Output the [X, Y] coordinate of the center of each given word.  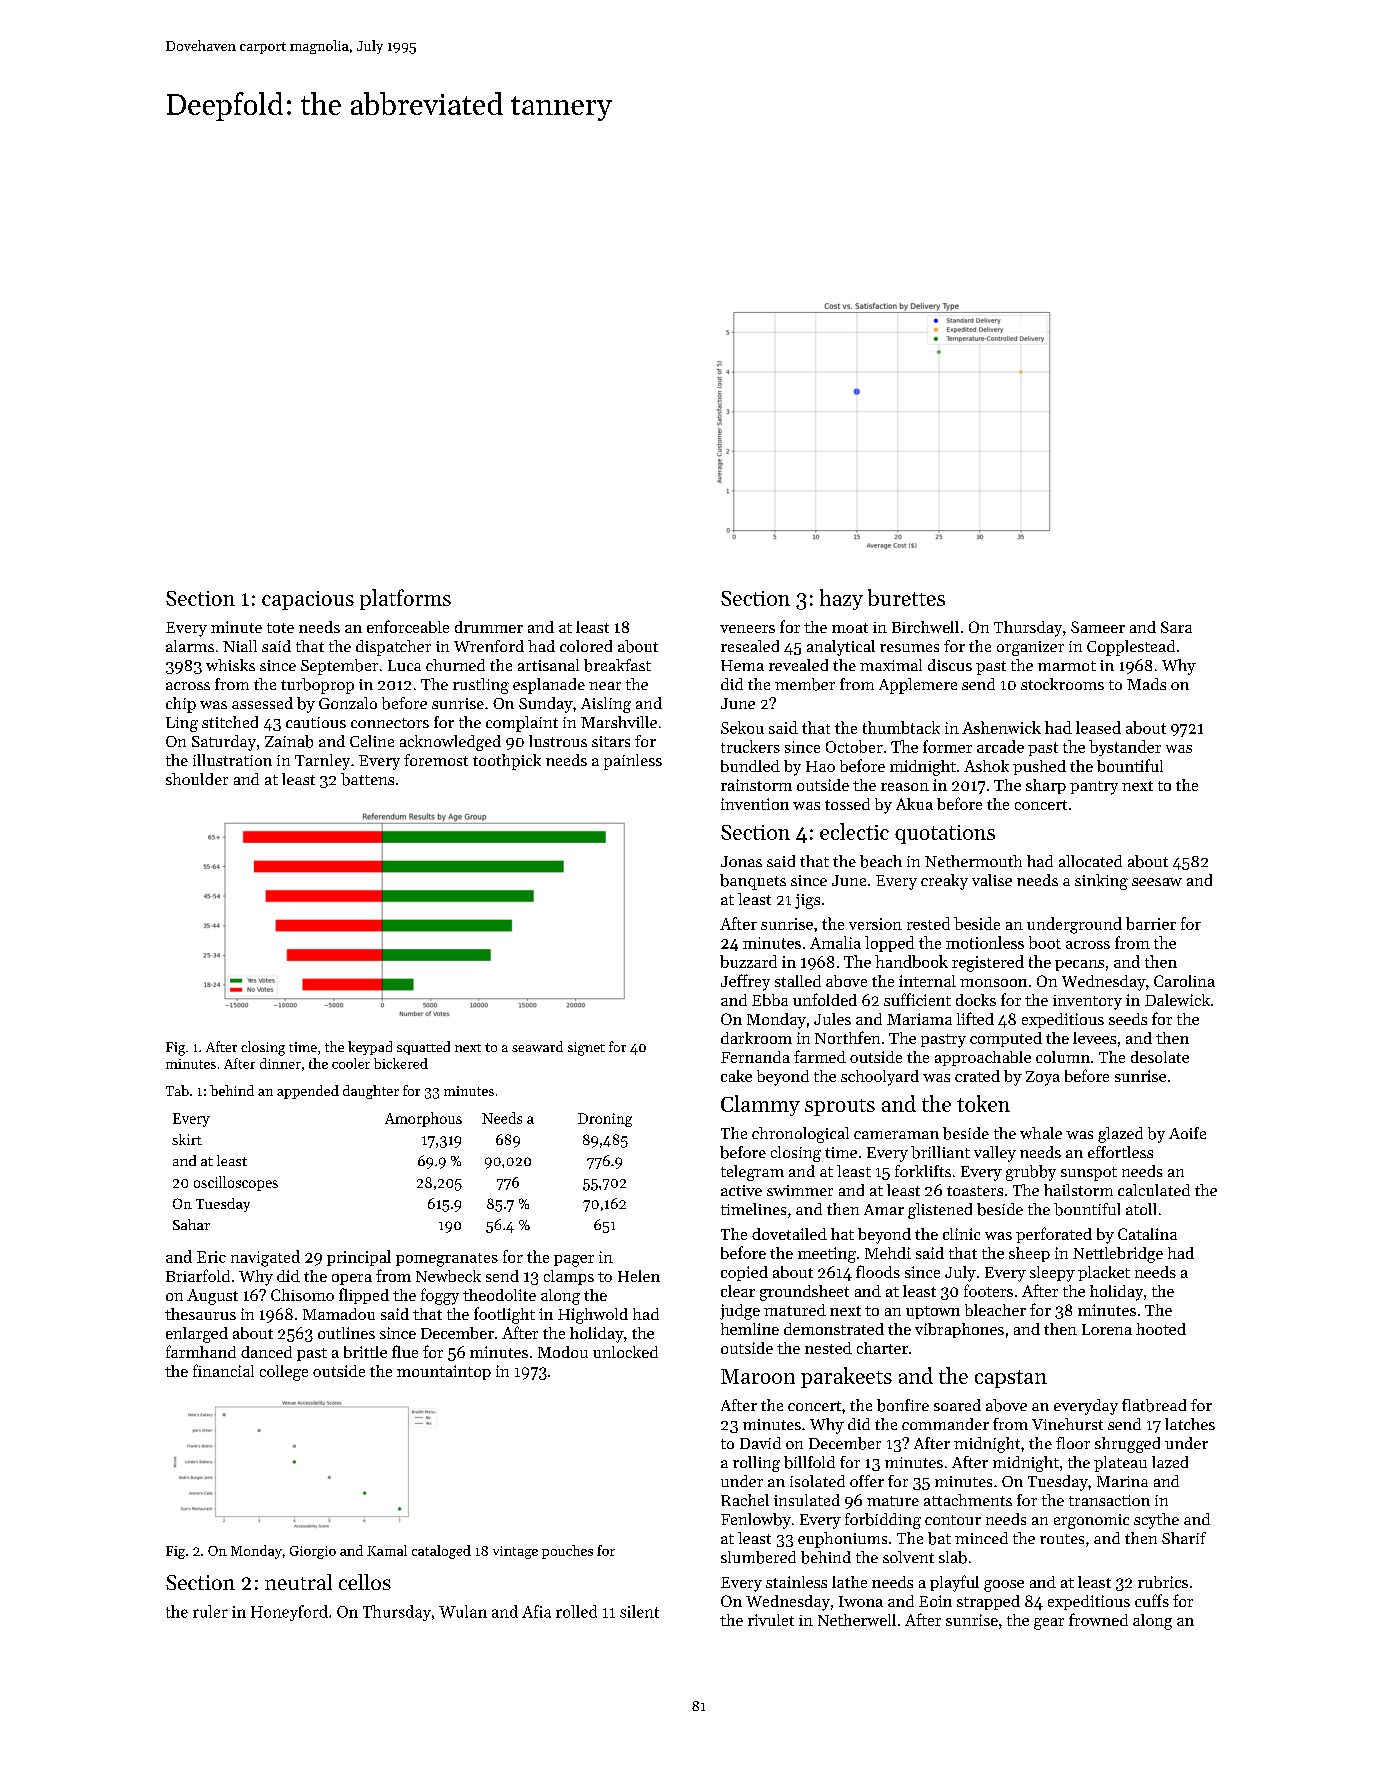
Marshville [619, 722]
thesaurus [200, 1314]
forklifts [923, 1171]
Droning [605, 1120]
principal [359, 1258]
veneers [747, 629]
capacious [308, 600]
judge [740, 1312]
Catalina [1147, 1234]
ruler [210, 1611]
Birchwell [925, 627]
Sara [1176, 627]
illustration [232, 760]
